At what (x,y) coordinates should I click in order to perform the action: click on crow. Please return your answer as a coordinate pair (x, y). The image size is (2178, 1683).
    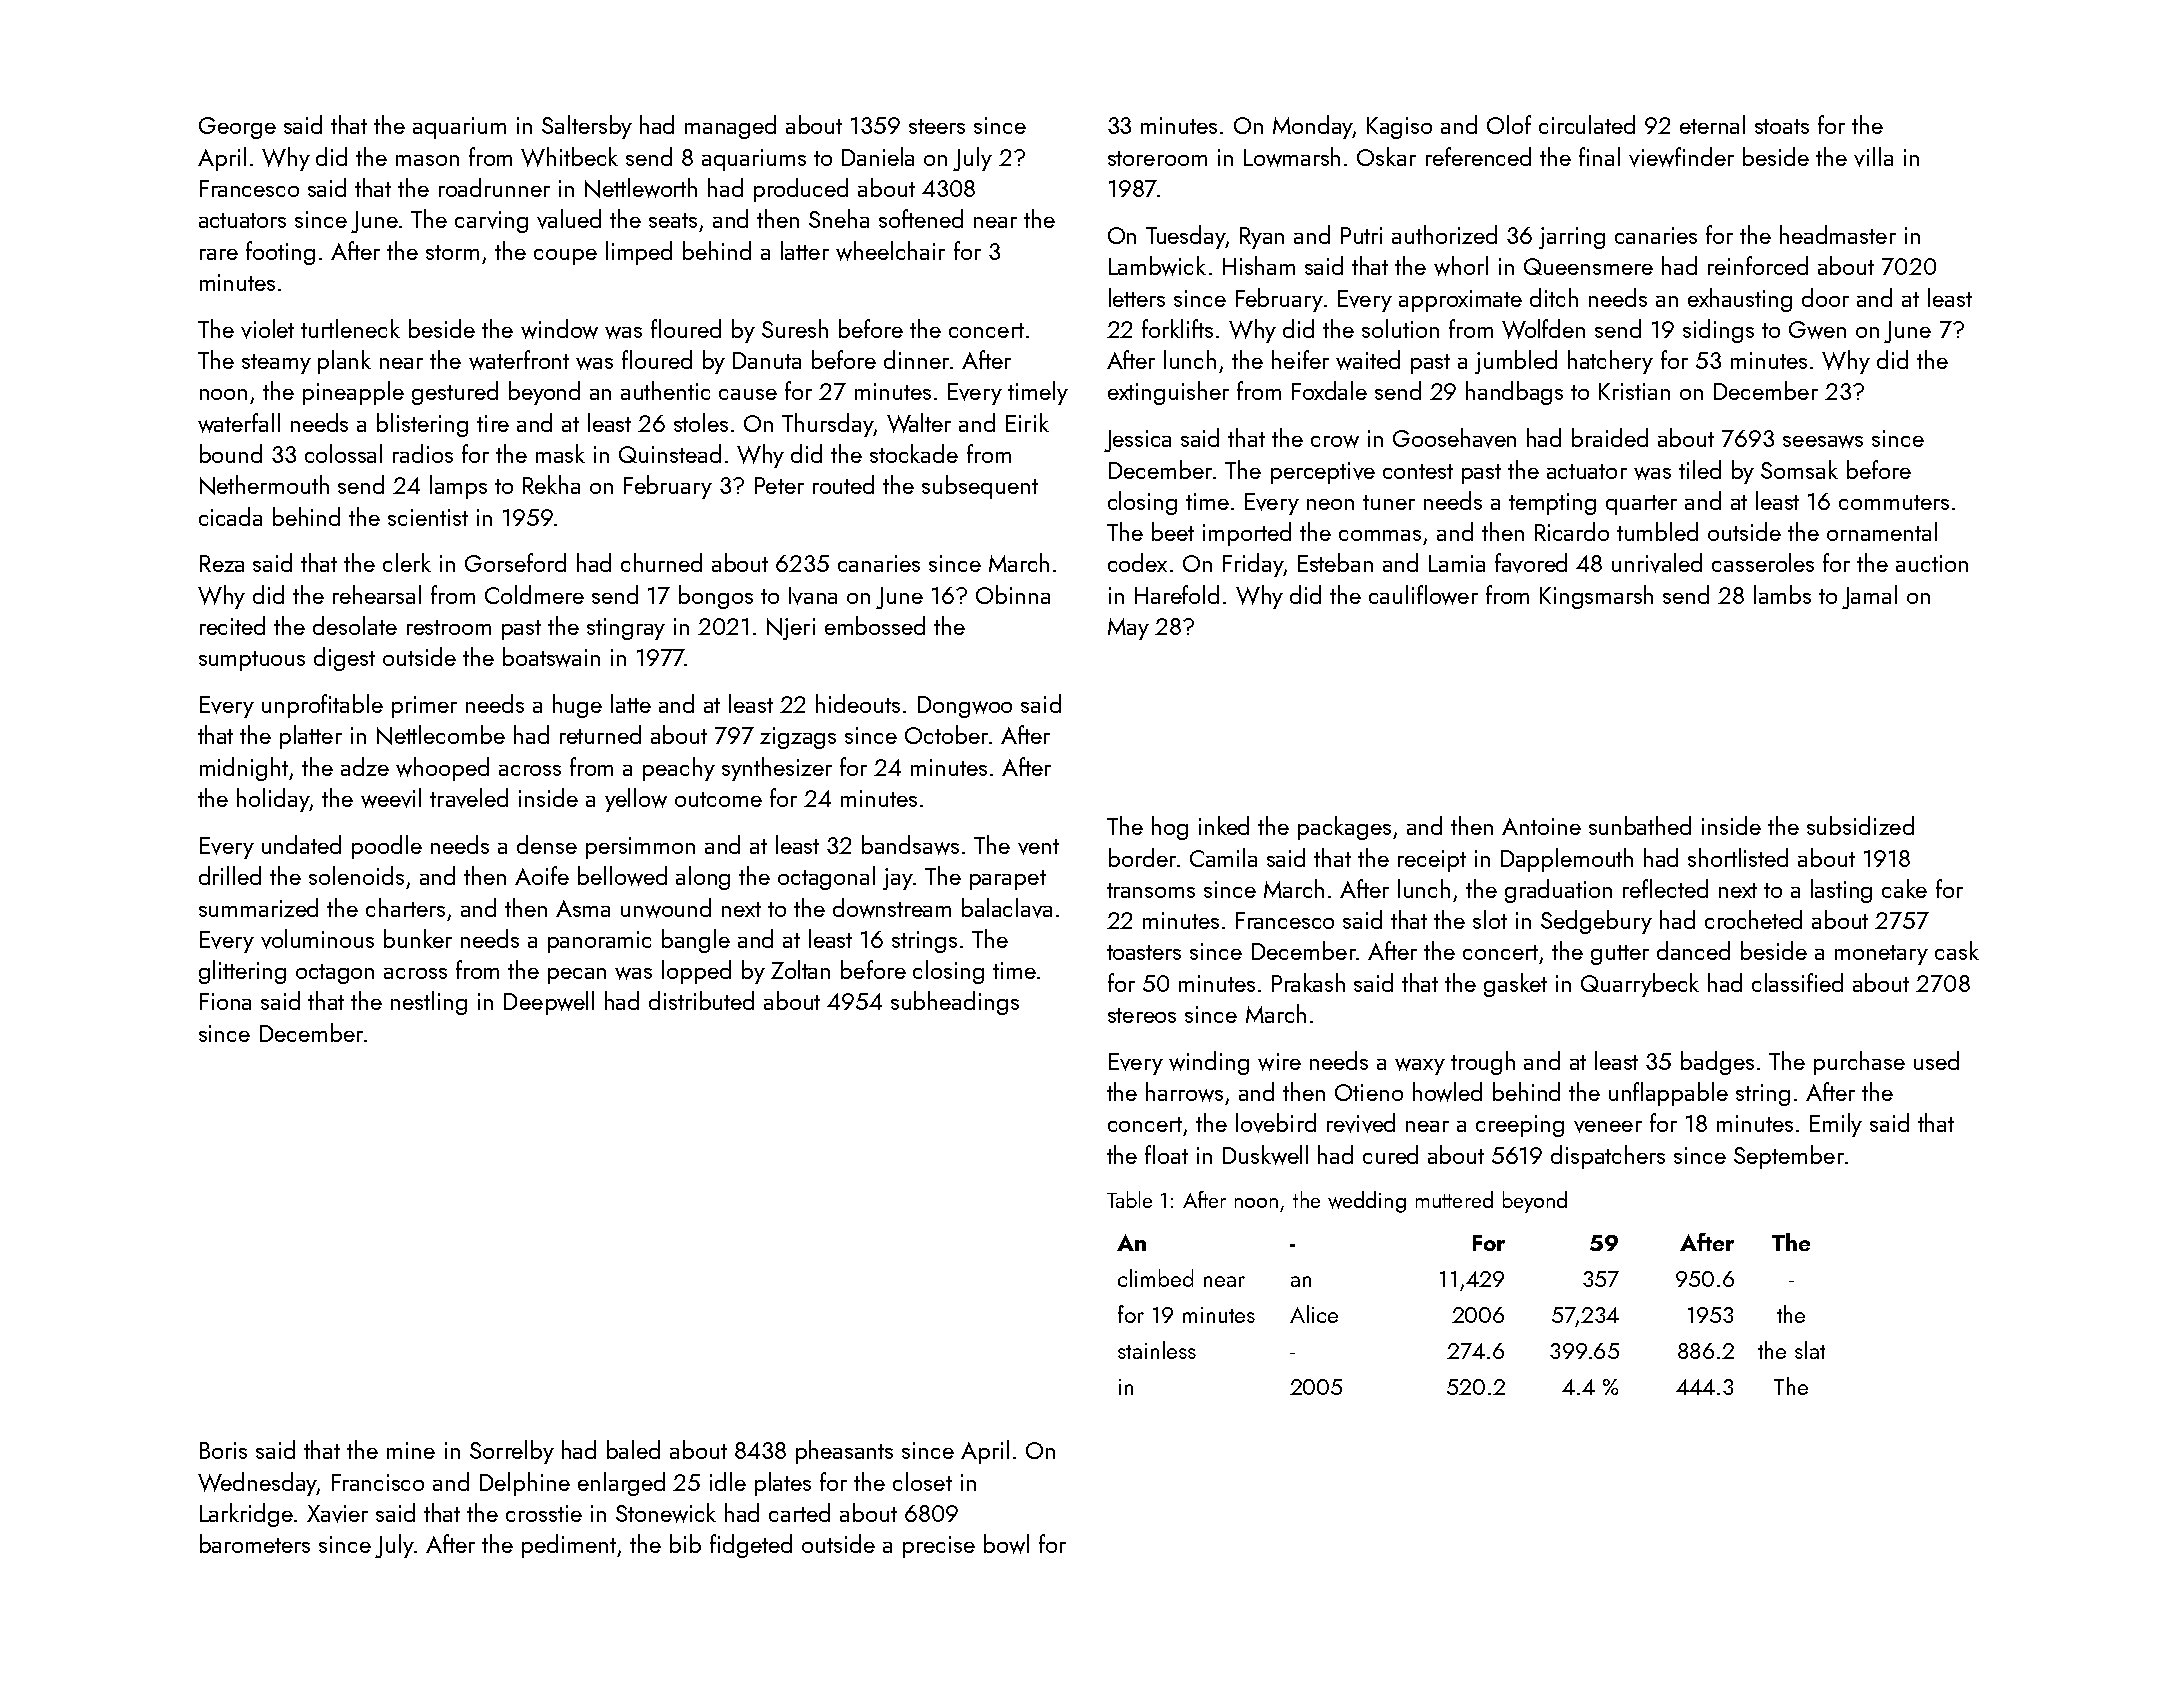
    Looking at the image, I should click on (1335, 441).
